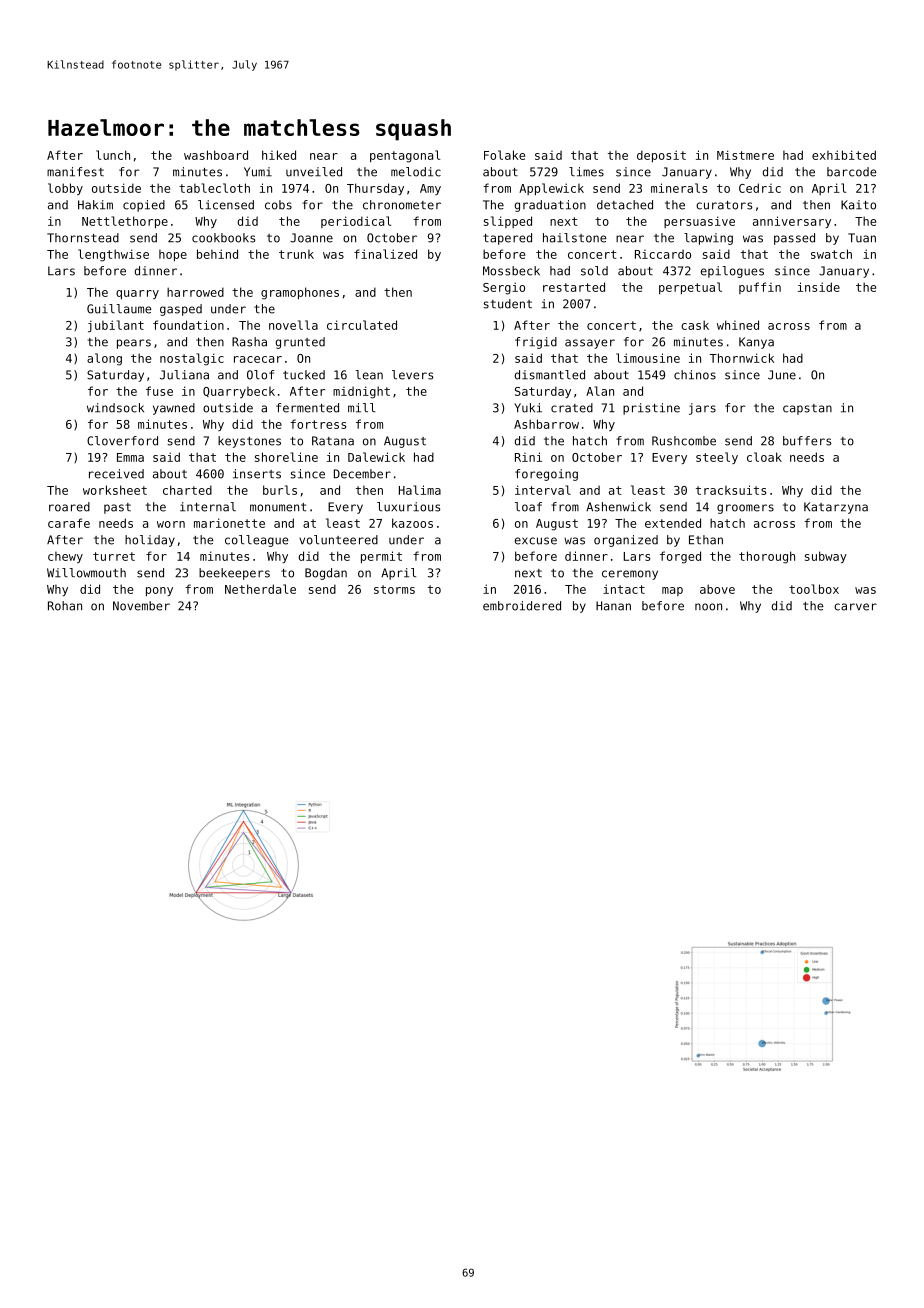 This image has height=1308, width=924. I want to click on assayer, so click(590, 344).
